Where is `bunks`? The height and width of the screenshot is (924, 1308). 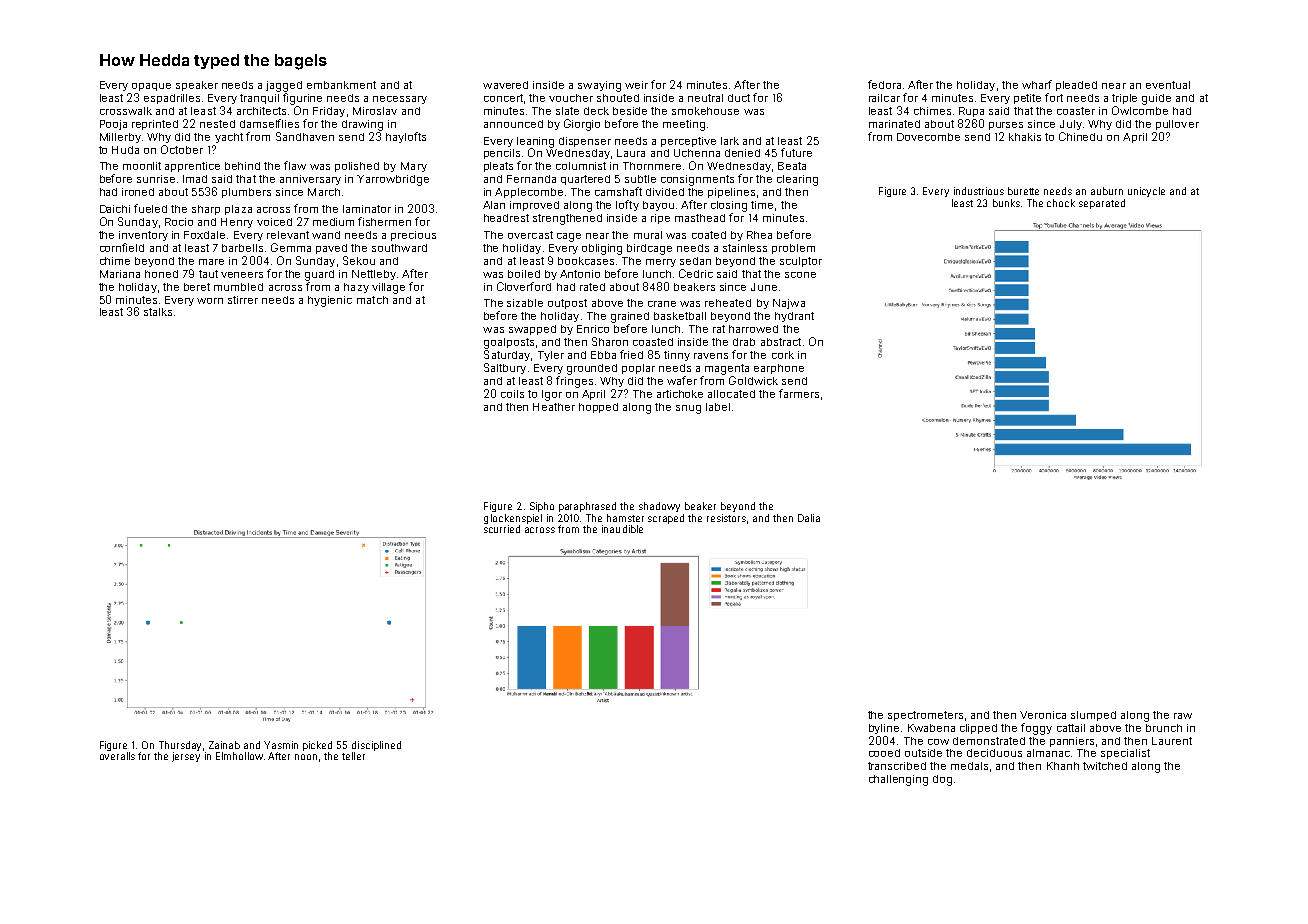 bunks is located at coordinates (1006, 203).
